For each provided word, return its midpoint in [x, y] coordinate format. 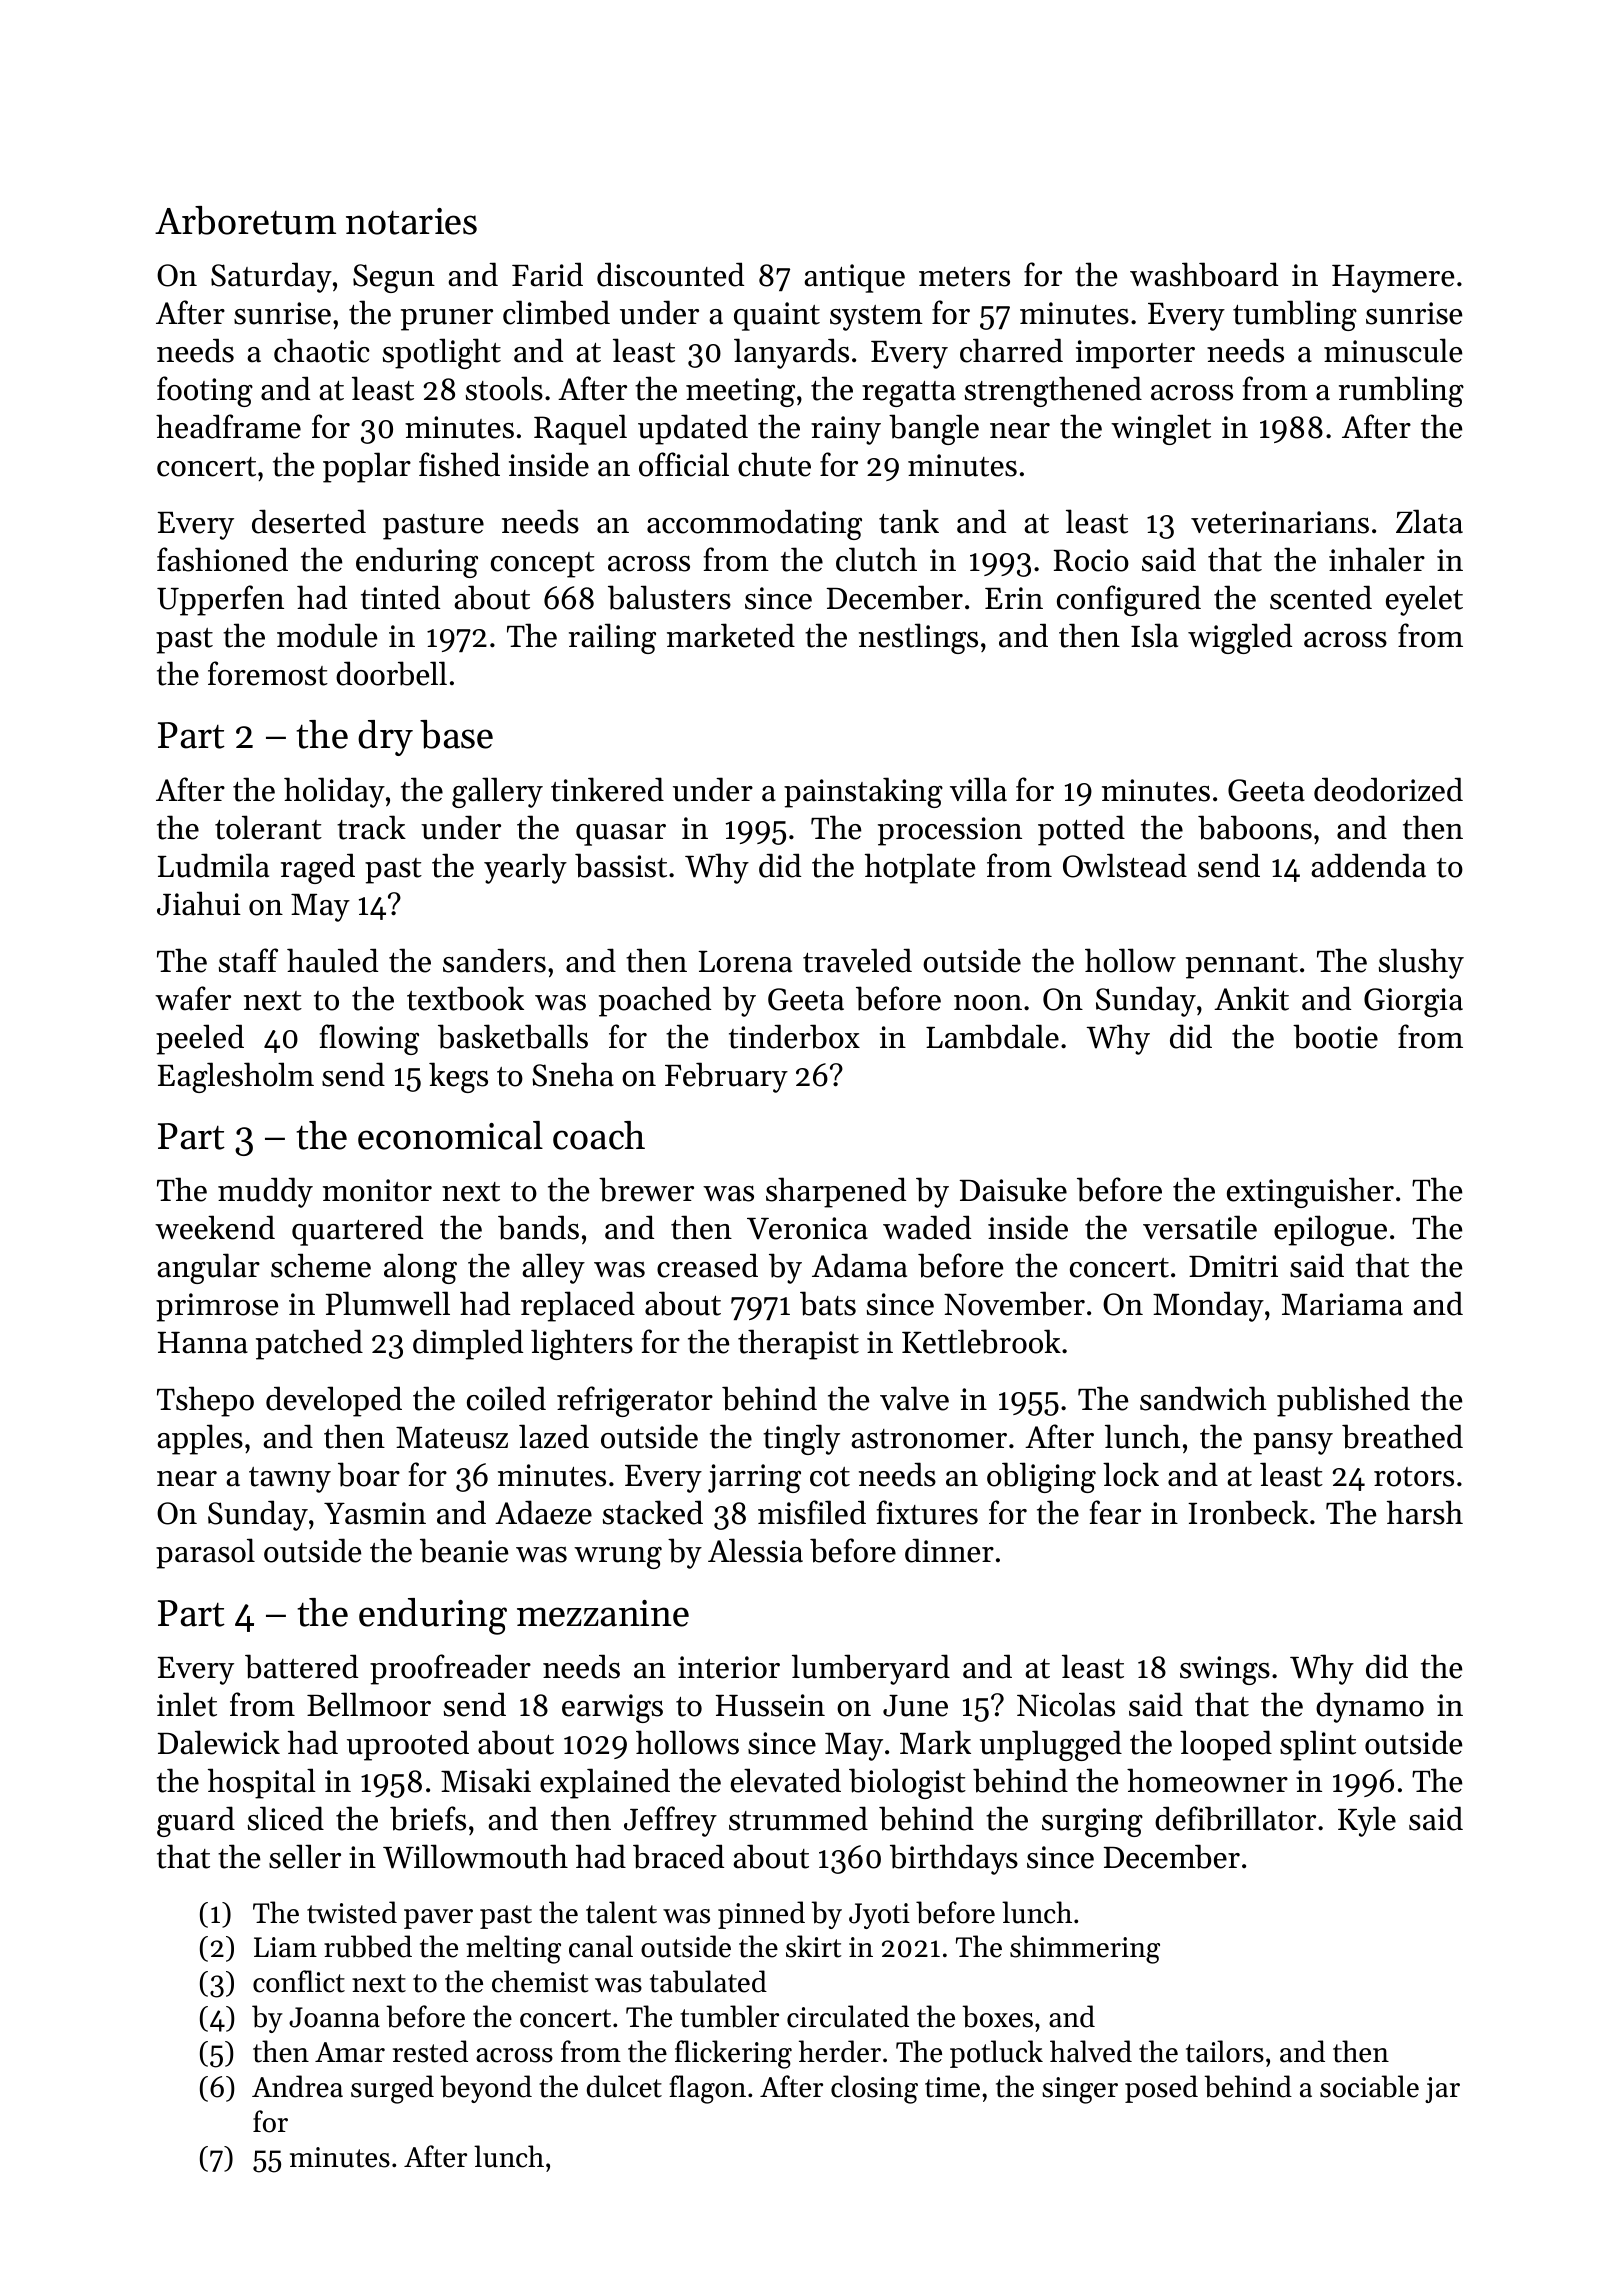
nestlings [918, 638]
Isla [1154, 635]
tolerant [268, 827]
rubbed [368, 1946]
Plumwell [388, 1303]
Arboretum [245, 220]
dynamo [1370, 1707]
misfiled [812, 1512]
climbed [556, 312]
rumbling [1401, 391]
